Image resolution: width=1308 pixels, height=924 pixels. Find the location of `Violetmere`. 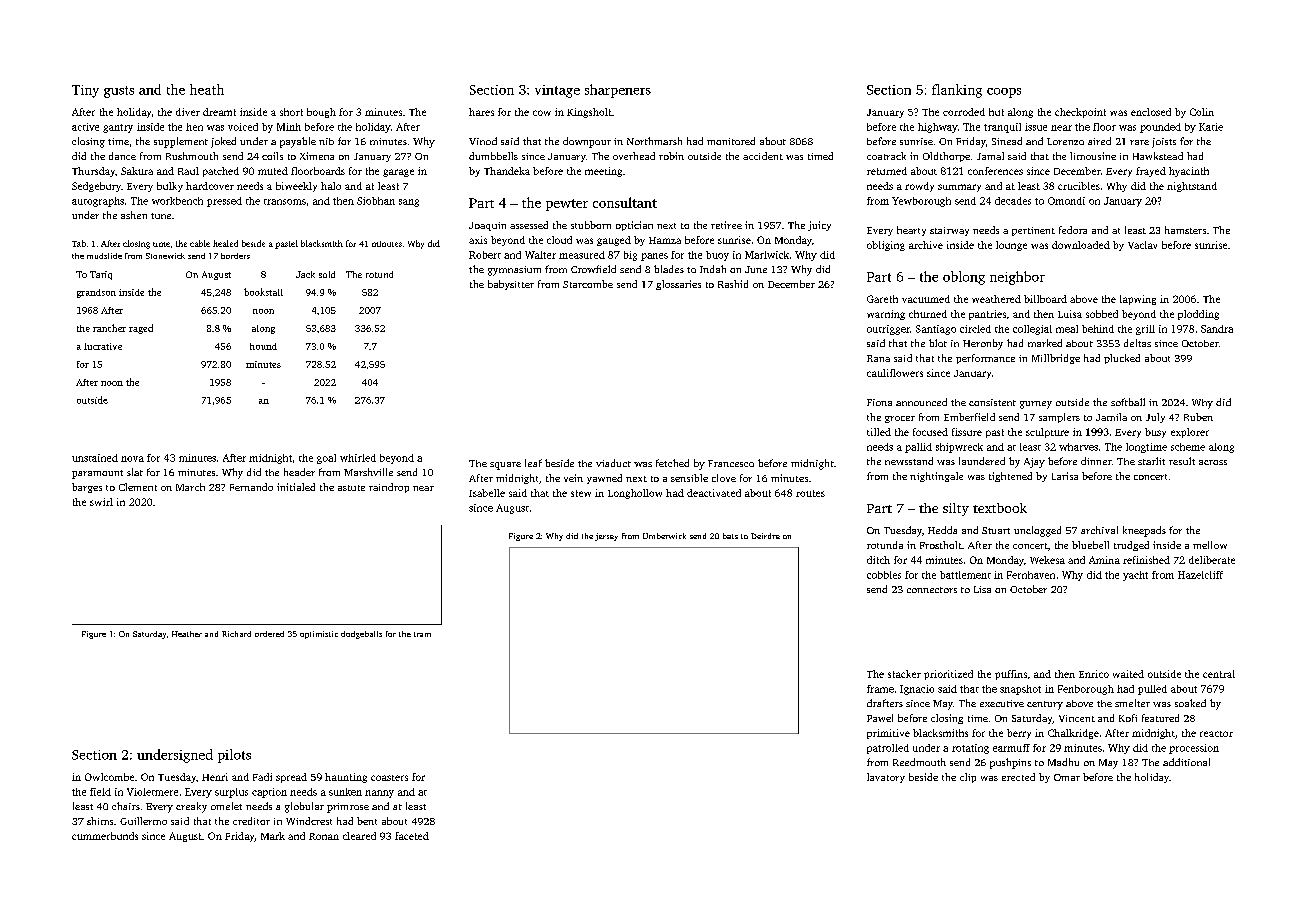

Violetmere is located at coordinates (152, 792).
